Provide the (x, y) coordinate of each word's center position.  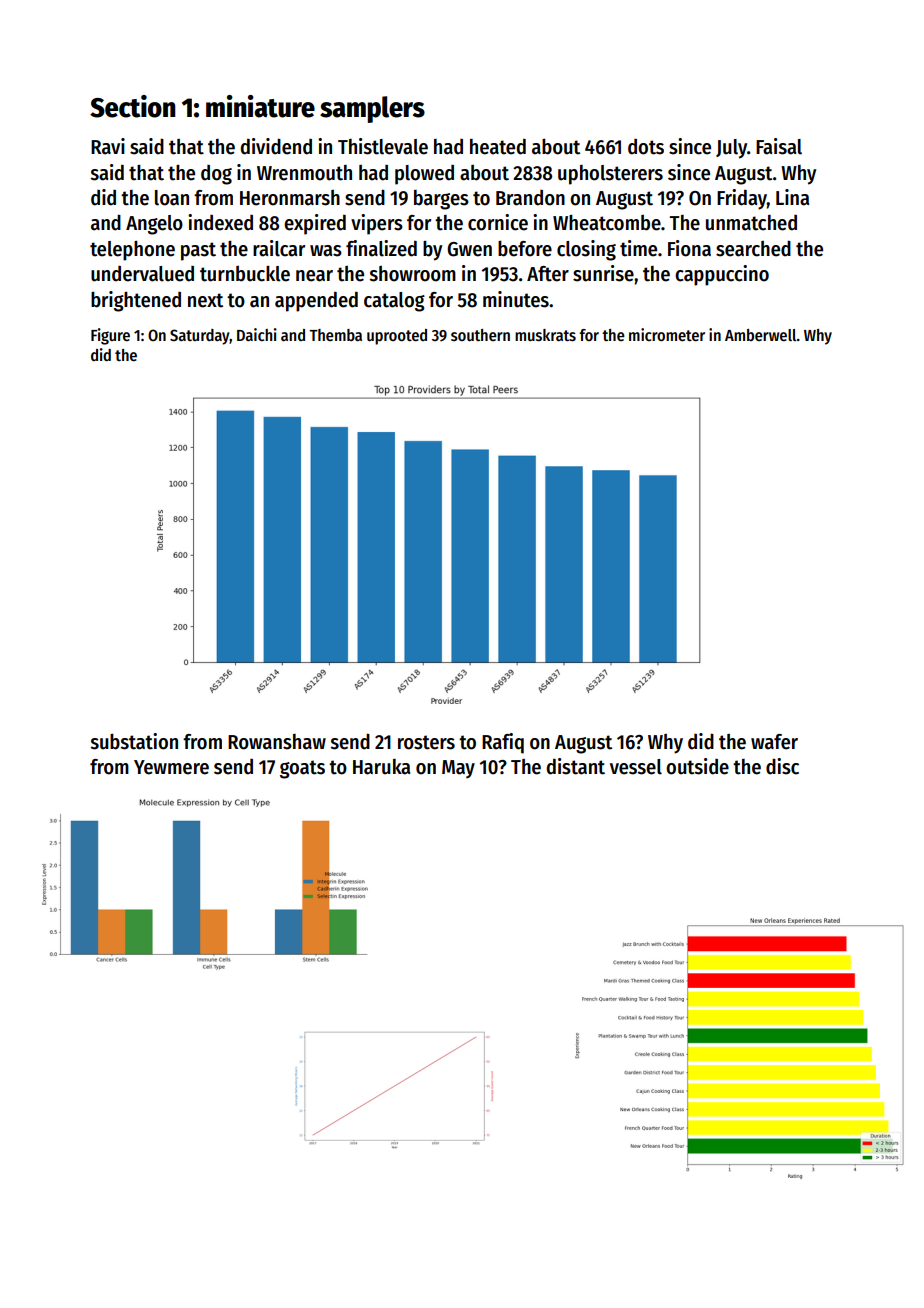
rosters (426, 742)
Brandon (530, 198)
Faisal (779, 146)
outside (697, 766)
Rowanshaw (277, 742)
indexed (220, 222)
